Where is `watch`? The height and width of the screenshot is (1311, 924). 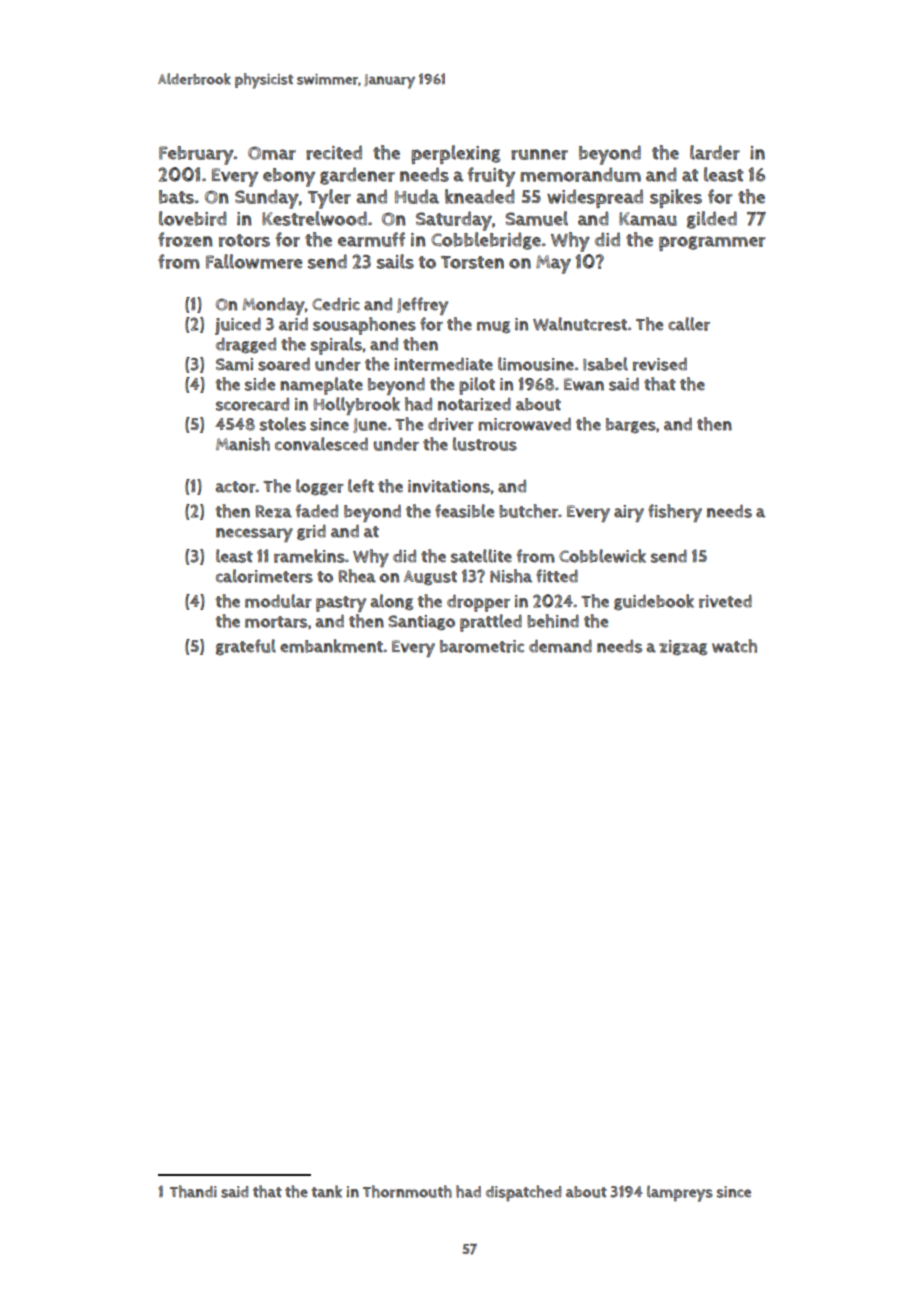 watch is located at coordinates (734, 646).
